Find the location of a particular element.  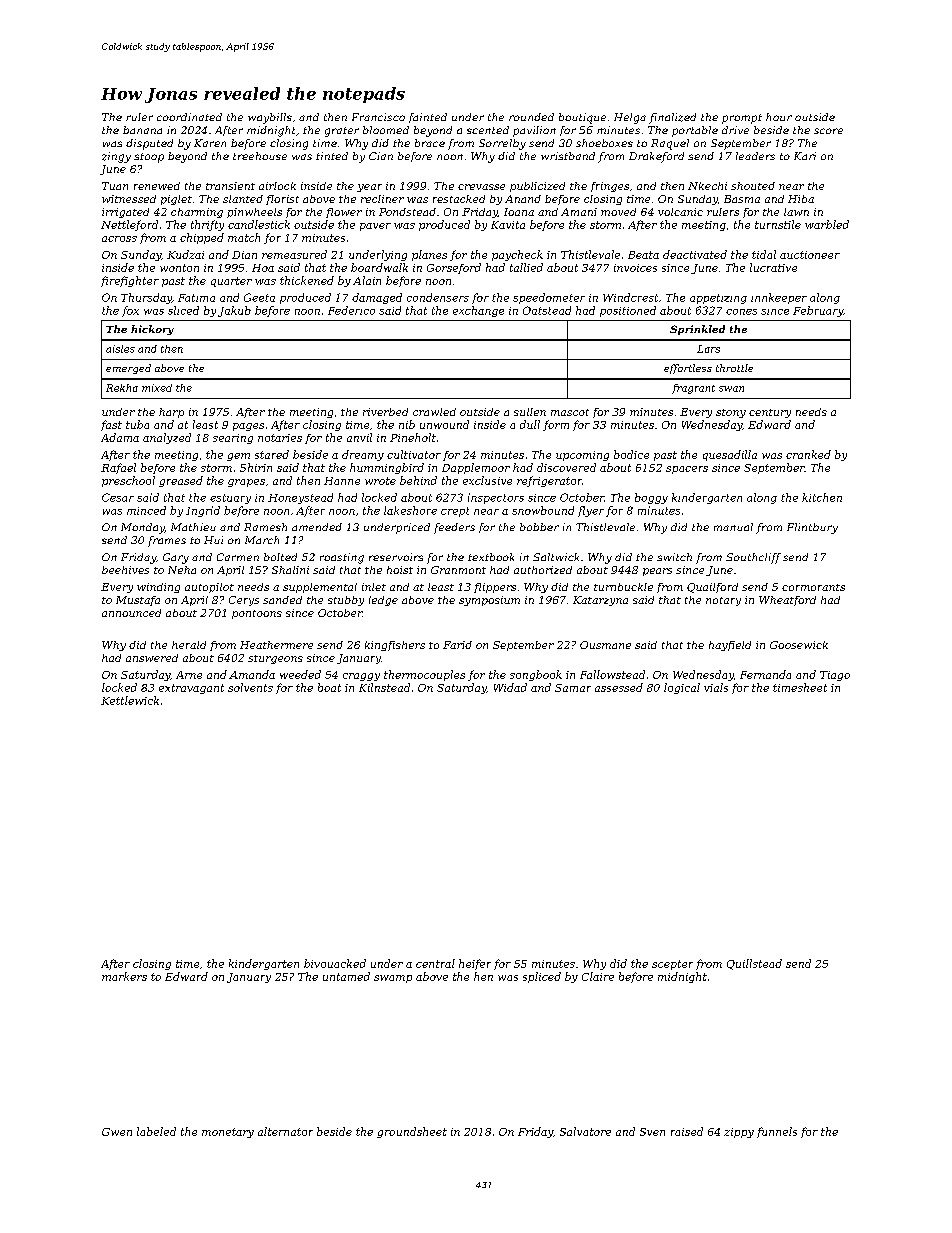

Kettlewick is located at coordinates (130, 700).
